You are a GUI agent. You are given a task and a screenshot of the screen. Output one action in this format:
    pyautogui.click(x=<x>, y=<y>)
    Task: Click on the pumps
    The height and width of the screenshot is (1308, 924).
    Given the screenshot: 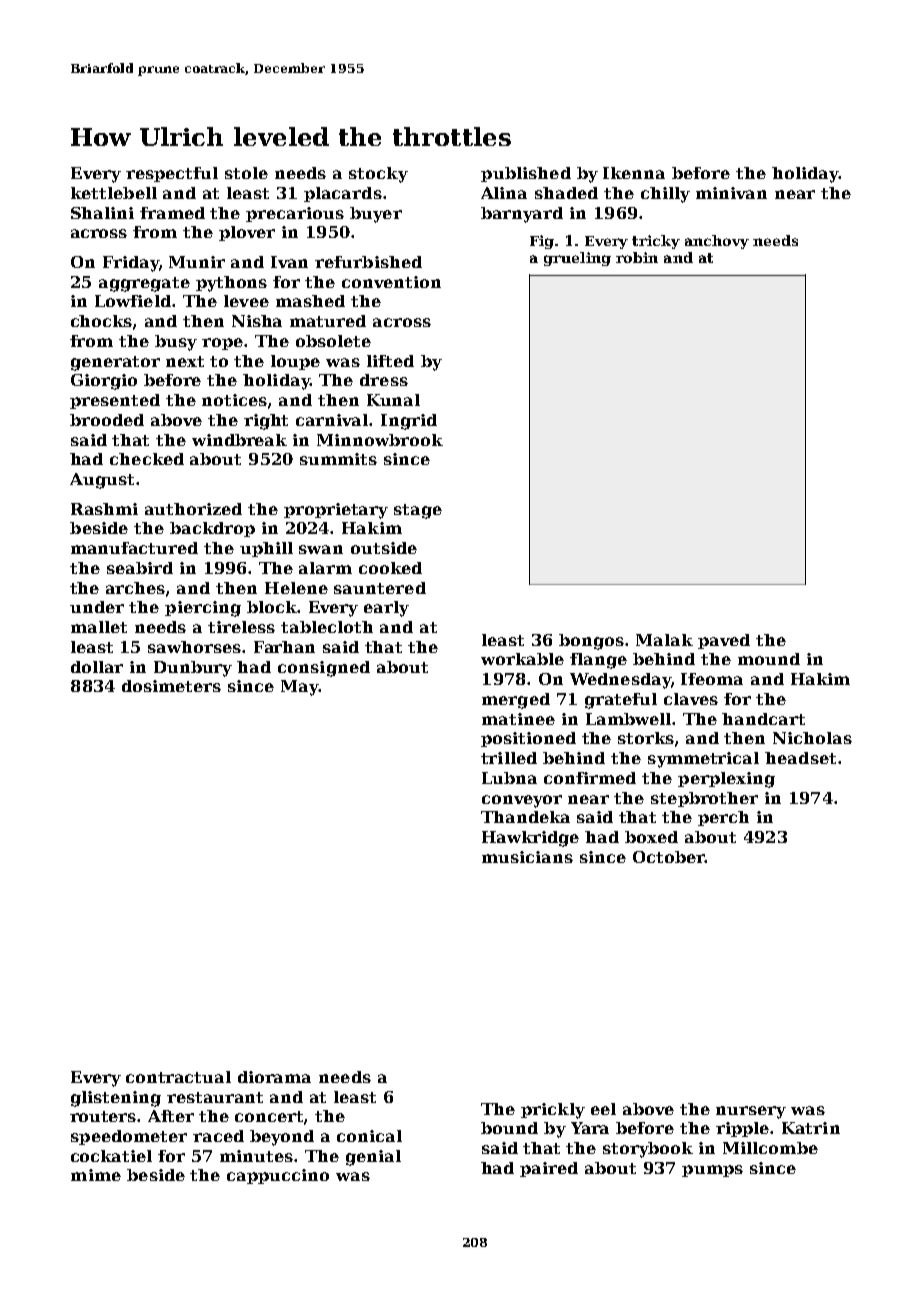 What is the action you would take?
    pyautogui.click(x=712, y=1171)
